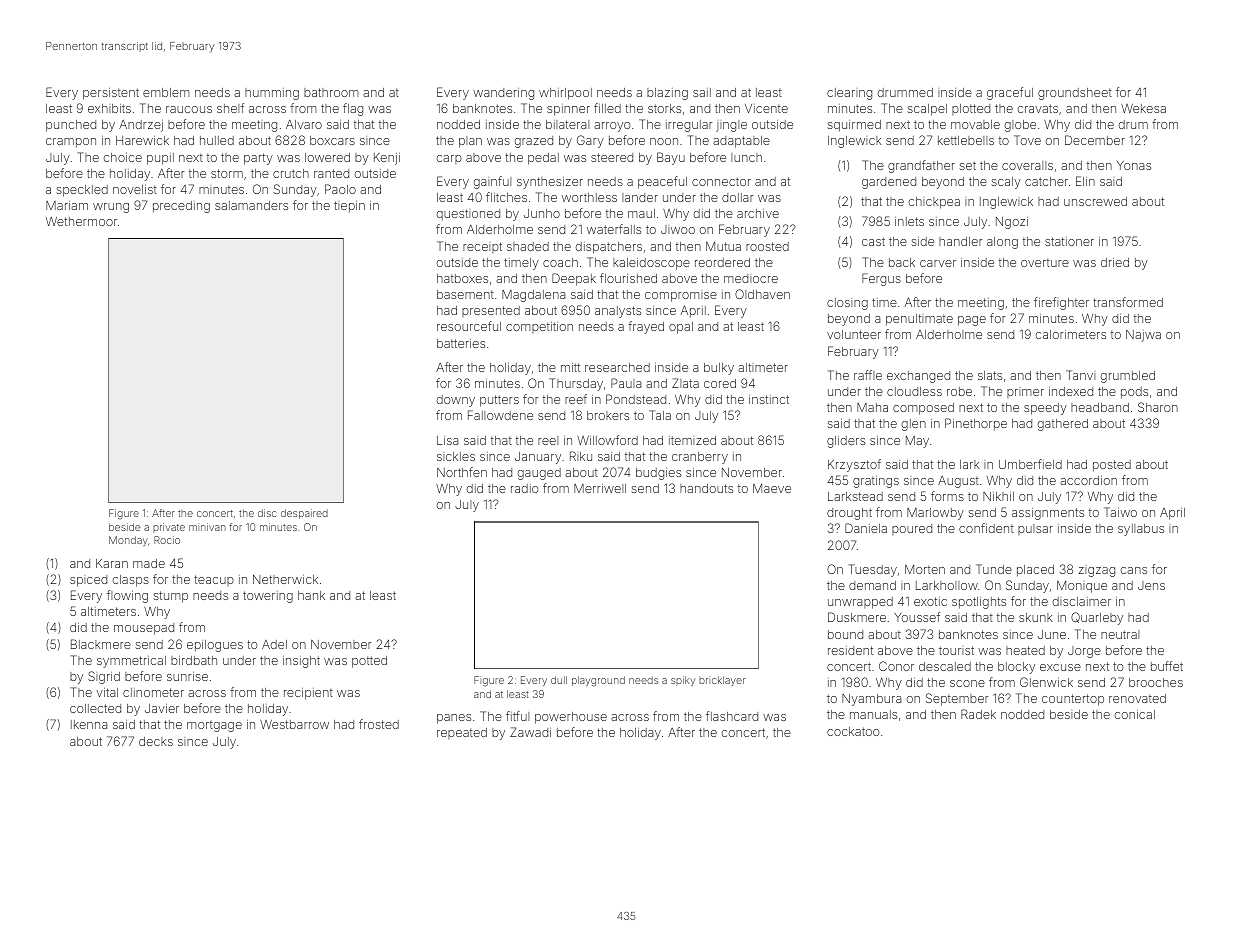  I want to click on wandering, so click(503, 94).
